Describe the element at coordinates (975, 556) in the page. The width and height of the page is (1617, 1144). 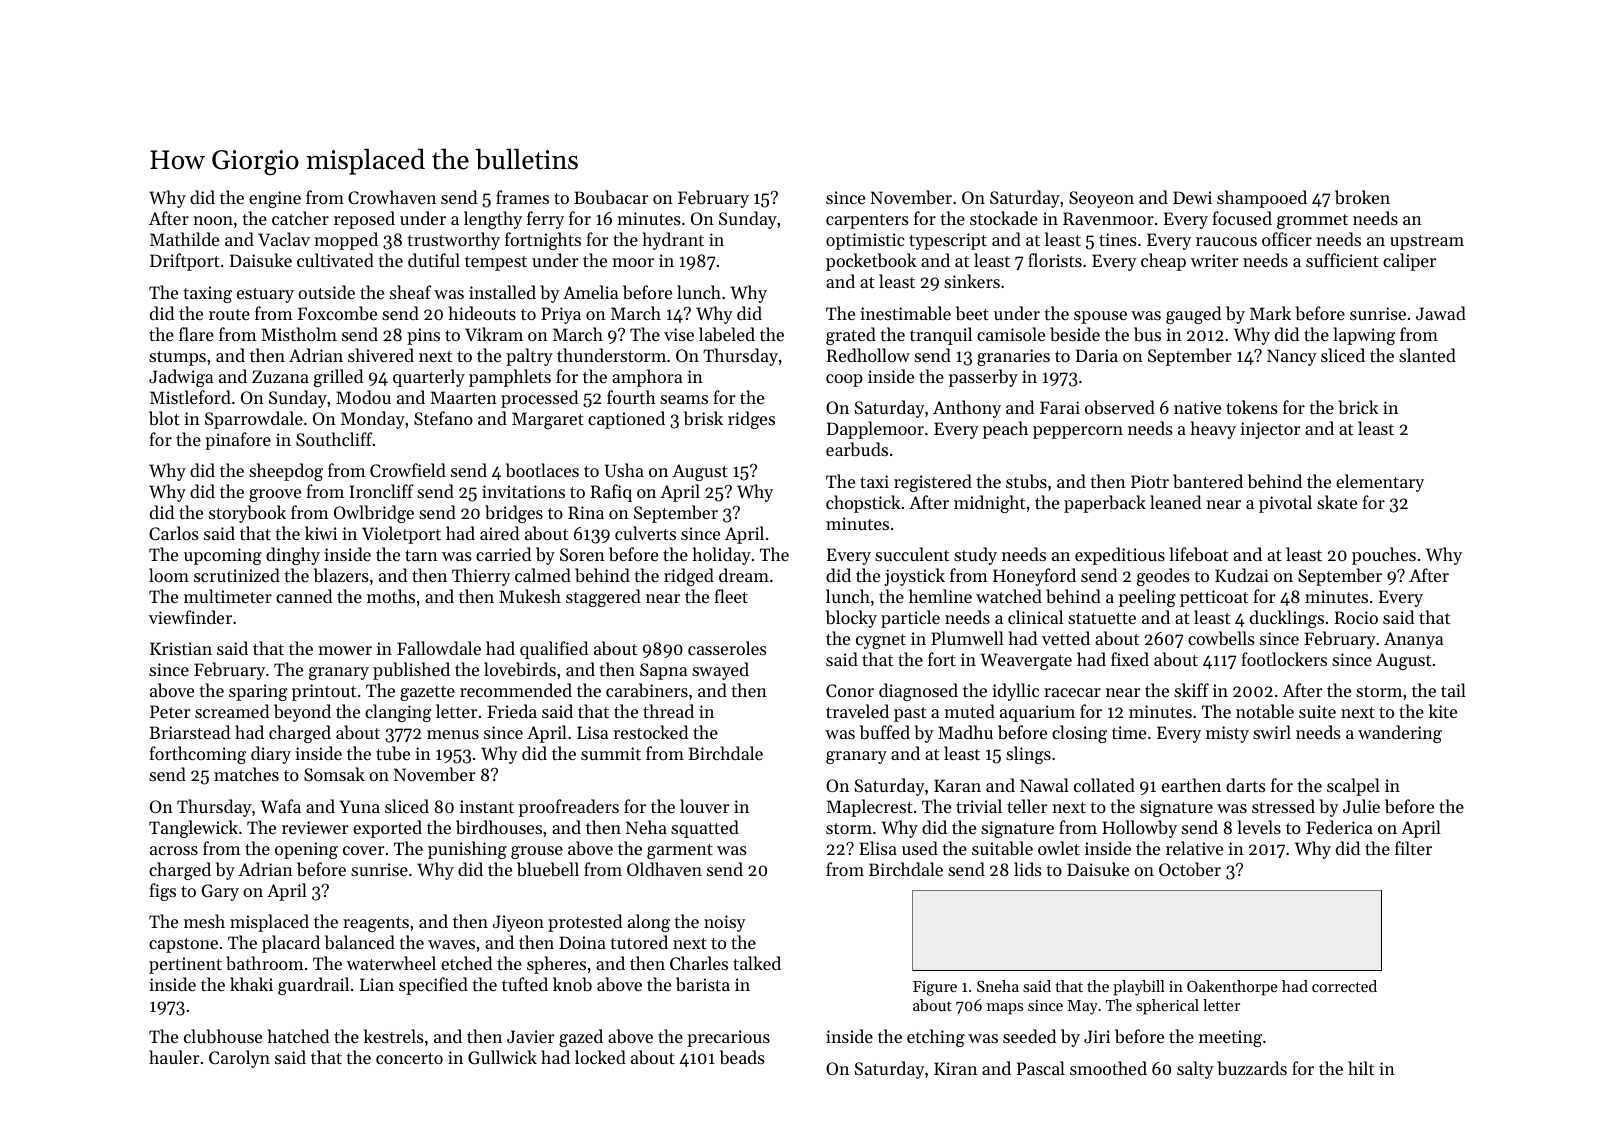
I see `study` at that location.
